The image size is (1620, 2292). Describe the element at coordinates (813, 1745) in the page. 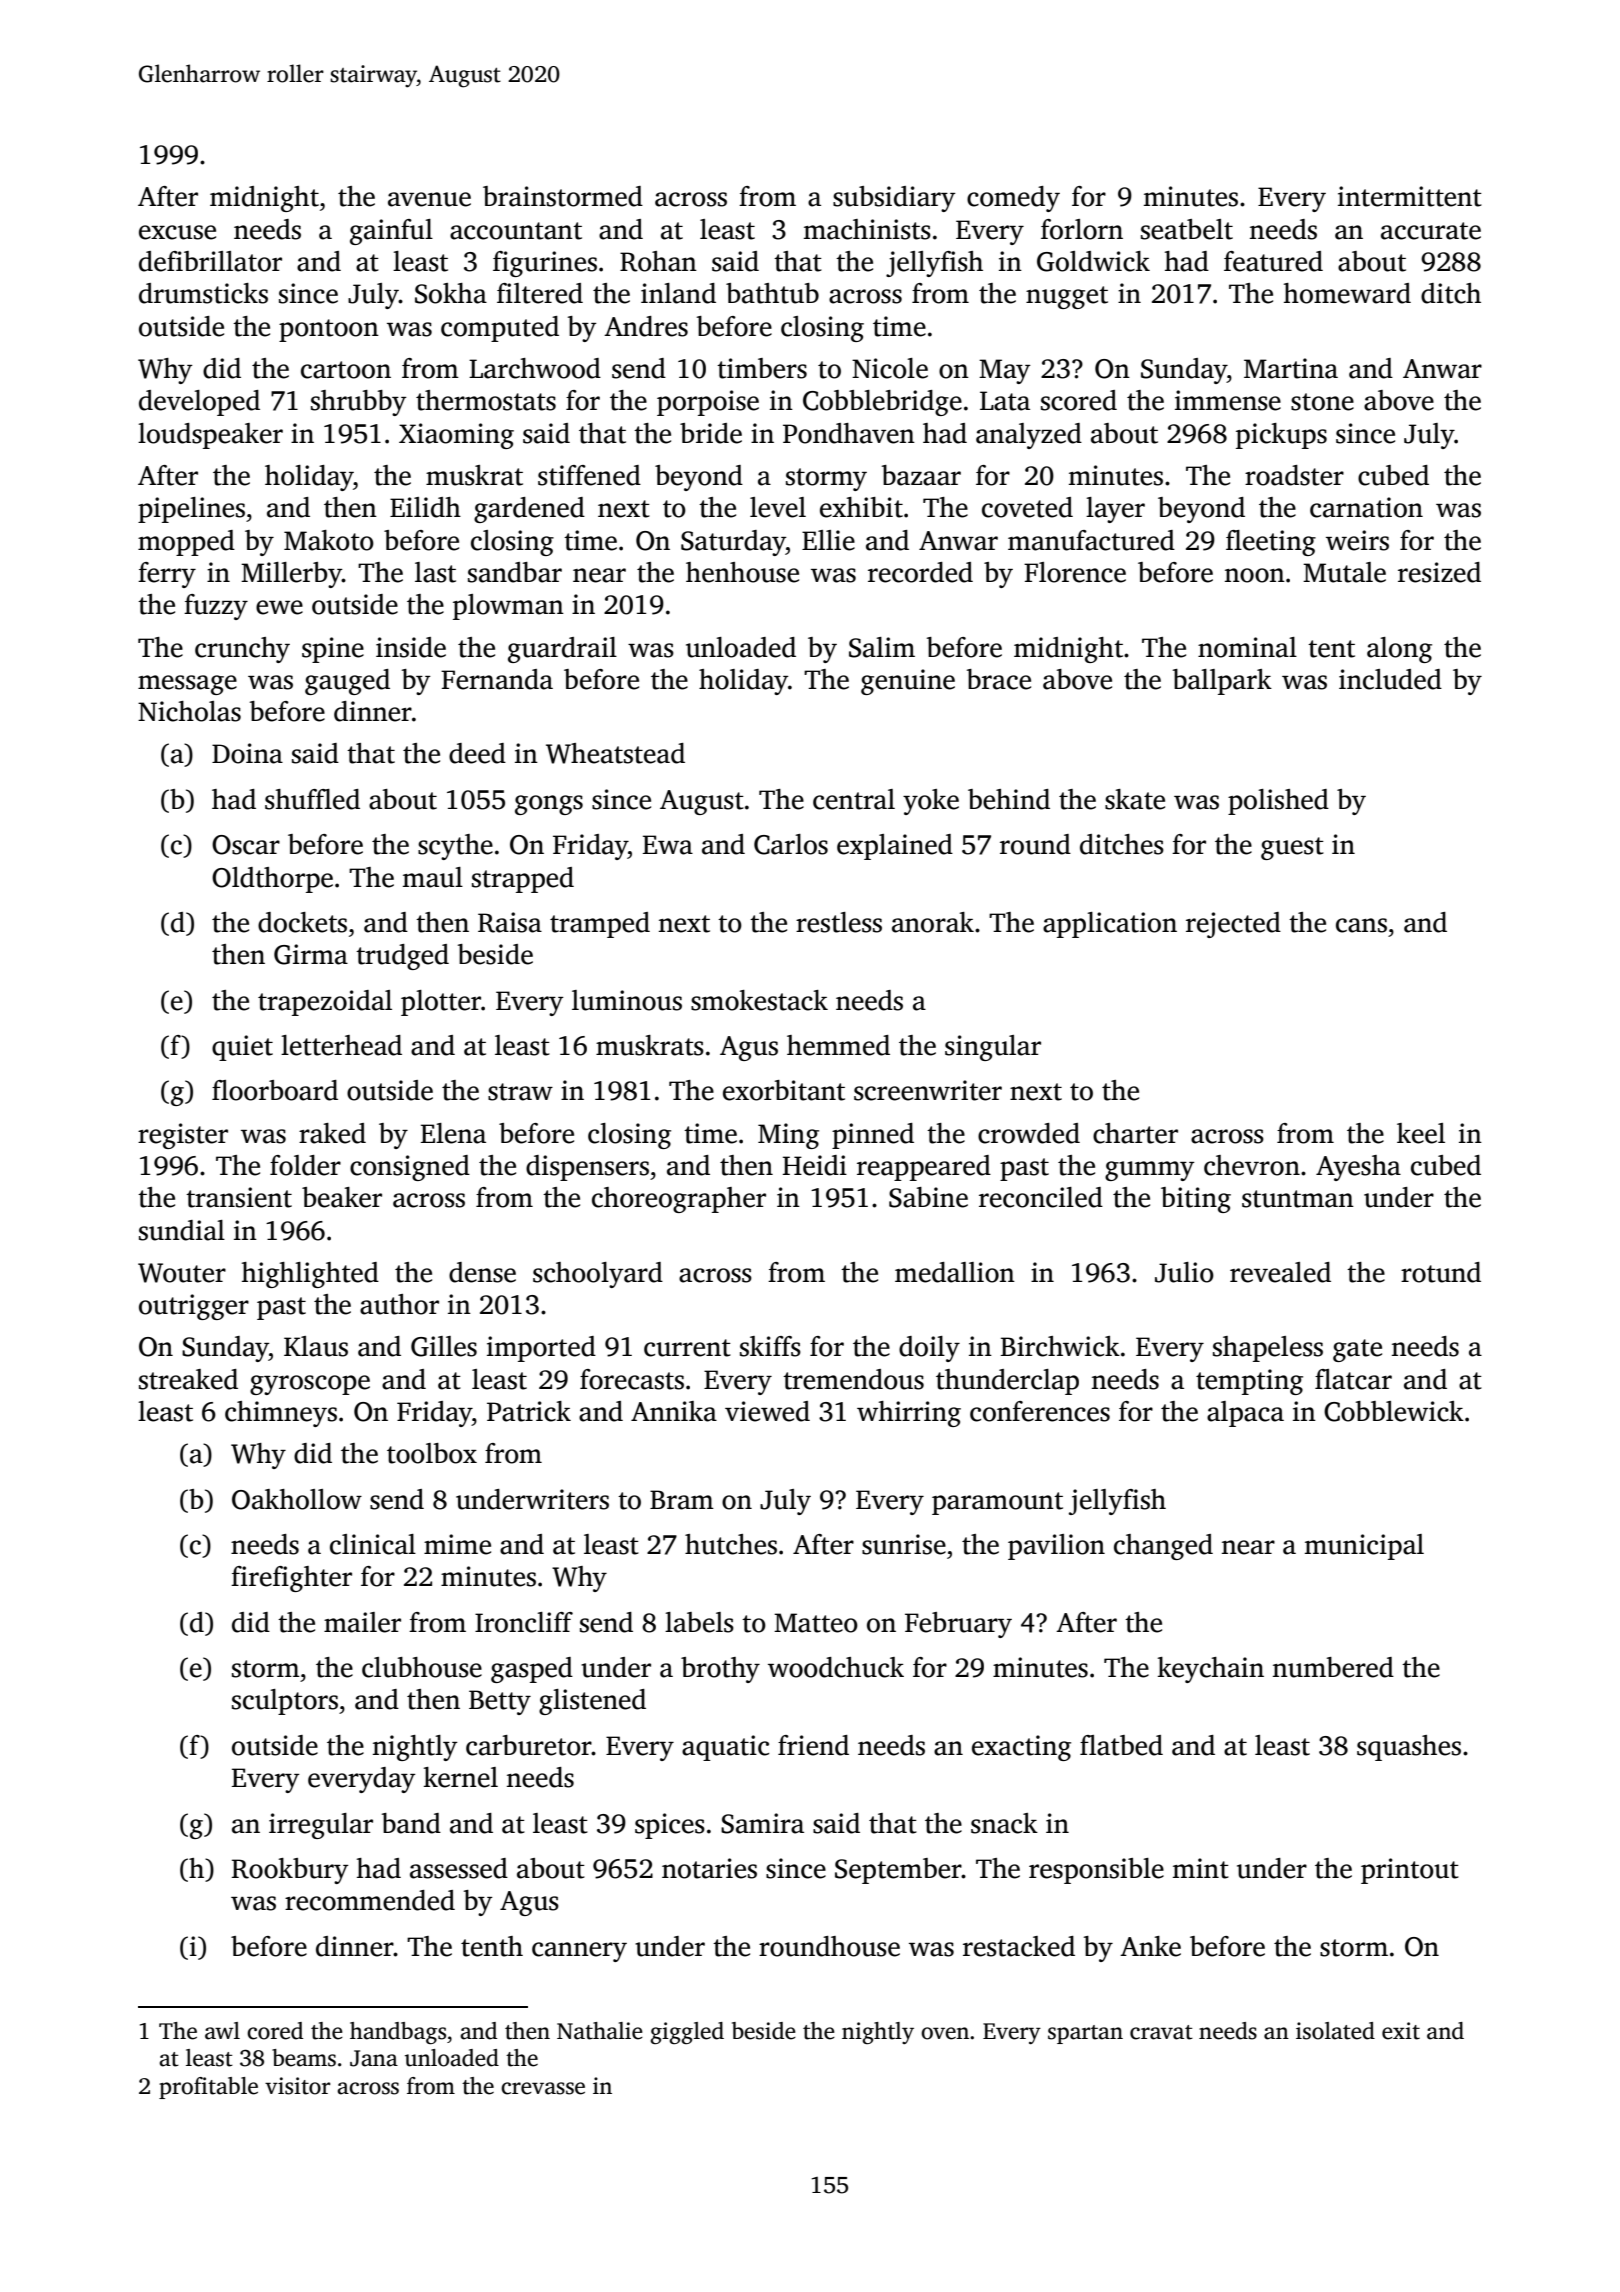

I see `friend` at that location.
